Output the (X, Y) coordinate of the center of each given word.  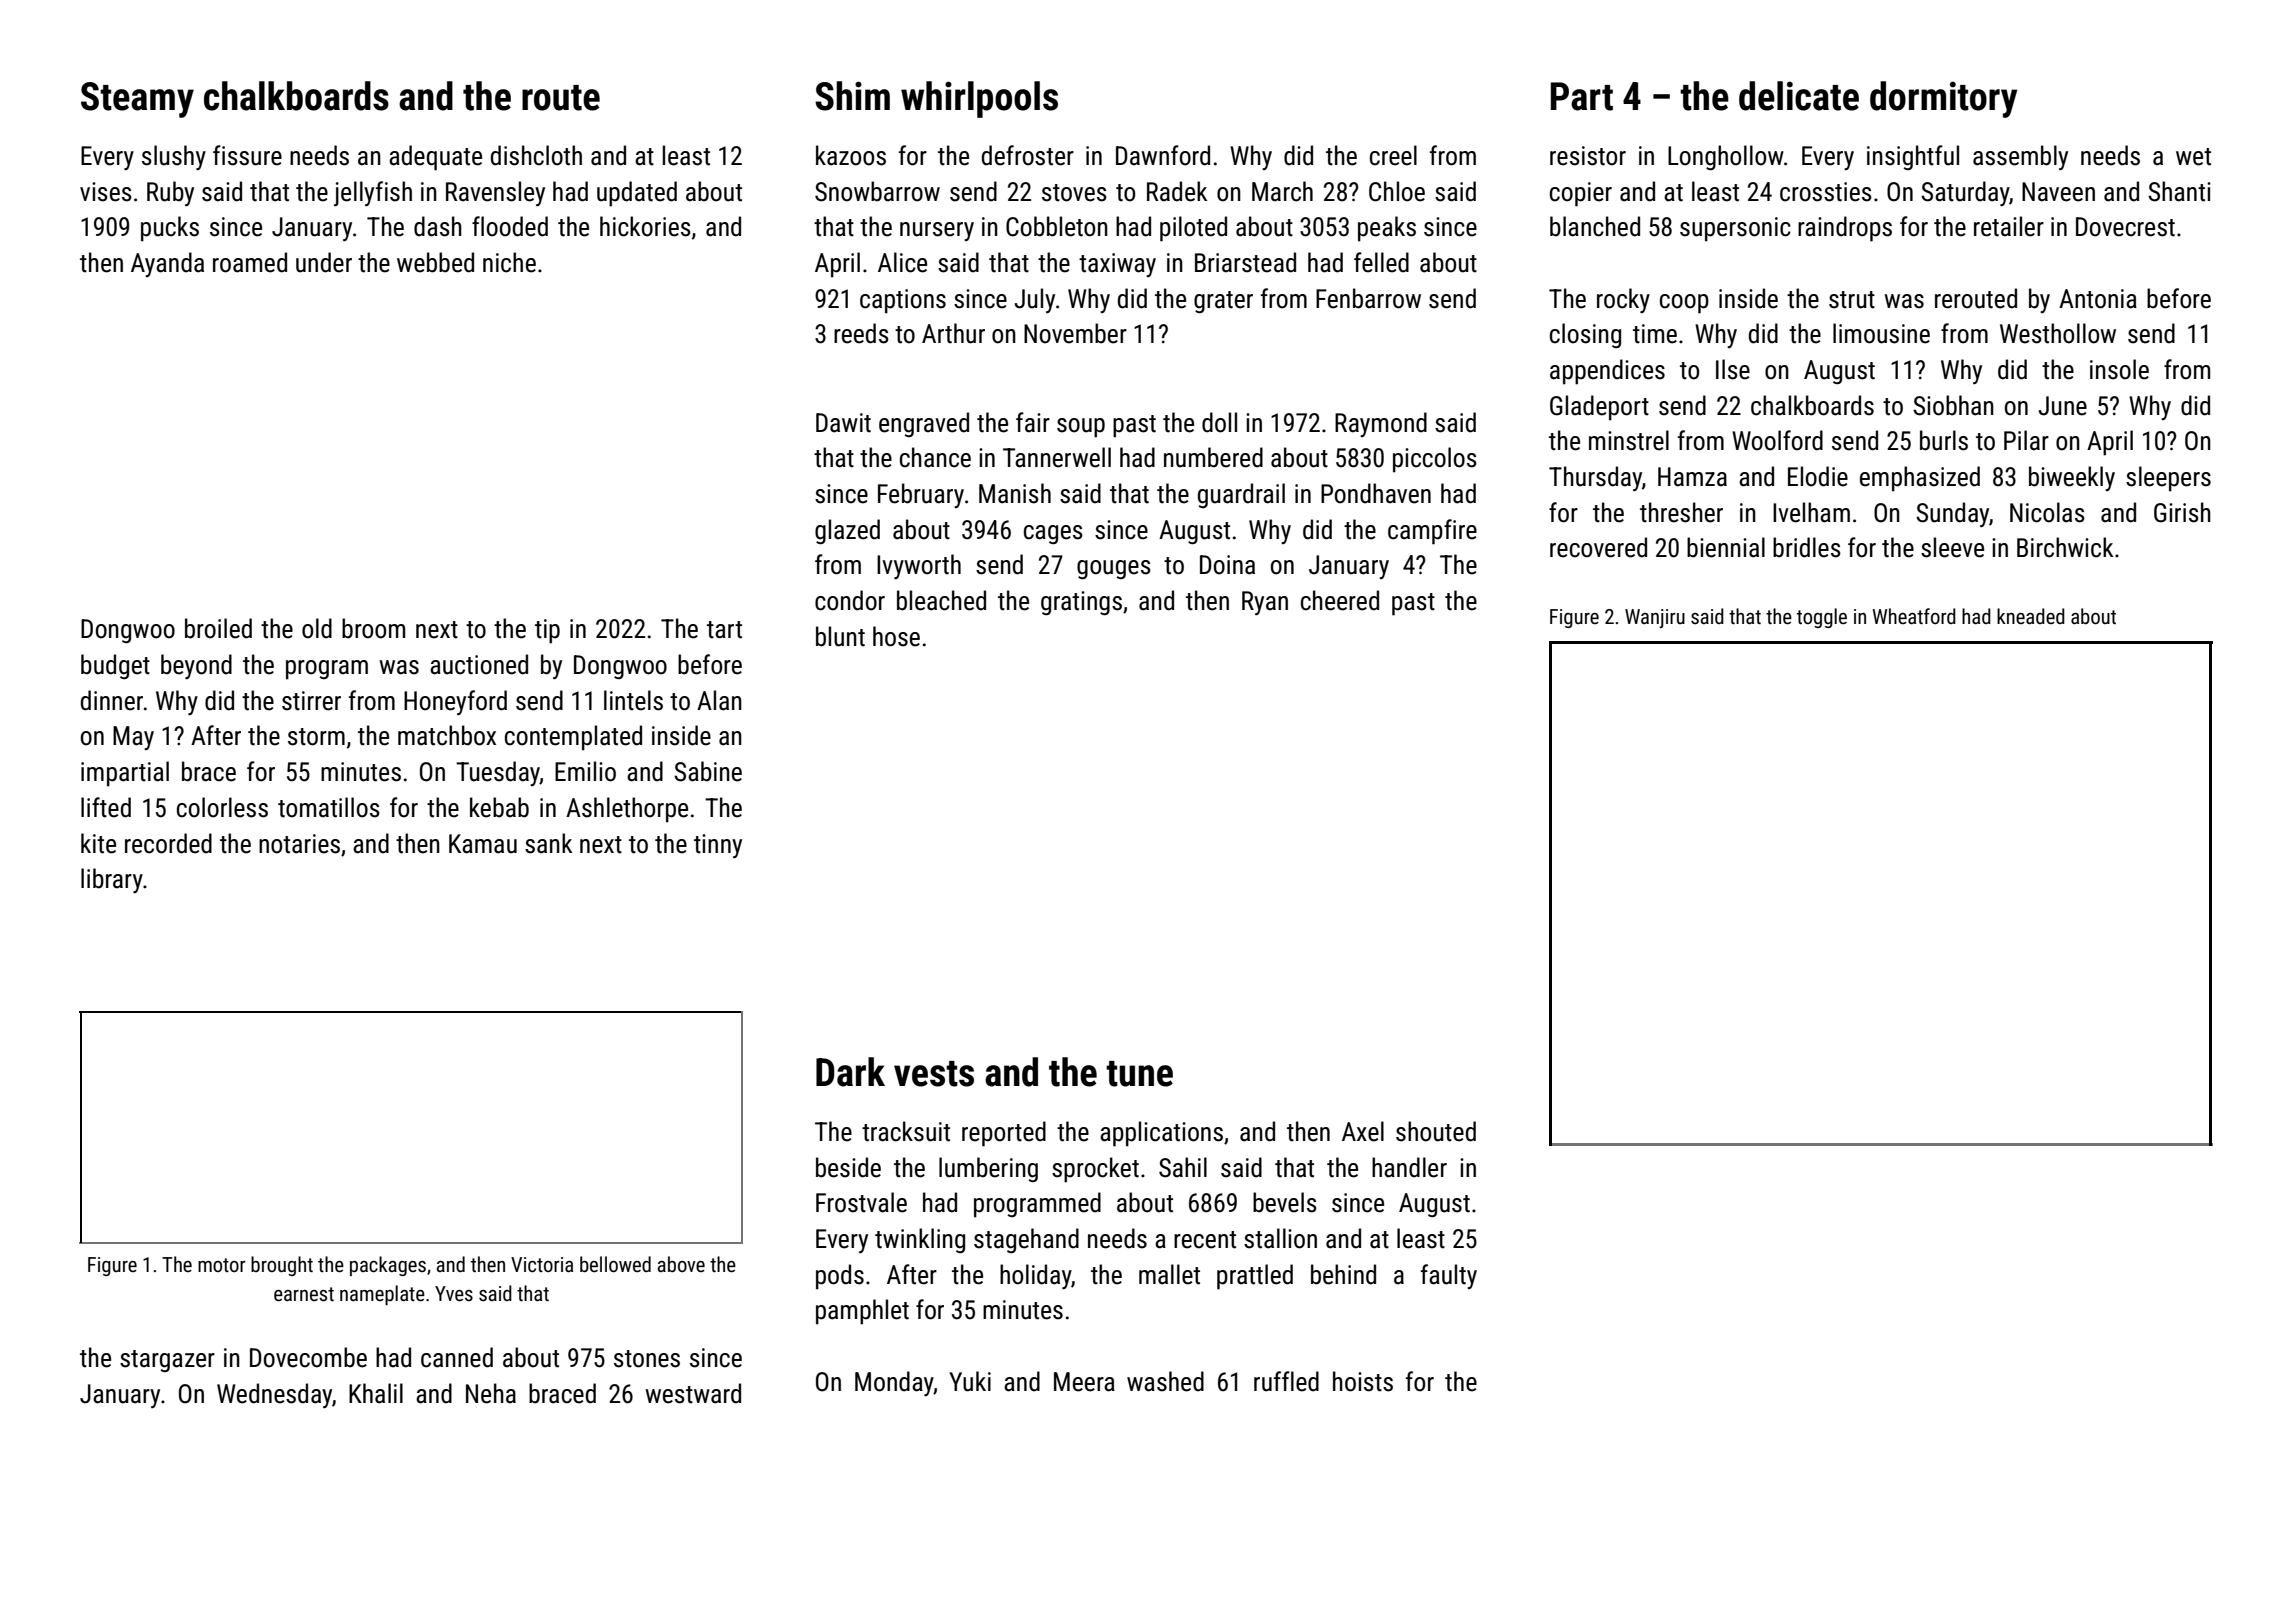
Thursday (1595, 478)
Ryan (1265, 603)
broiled (218, 628)
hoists (1363, 1381)
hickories (645, 226)
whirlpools (979, 99)
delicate (1799, 96)
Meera (1084, 1382)
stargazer (167, 1361)
